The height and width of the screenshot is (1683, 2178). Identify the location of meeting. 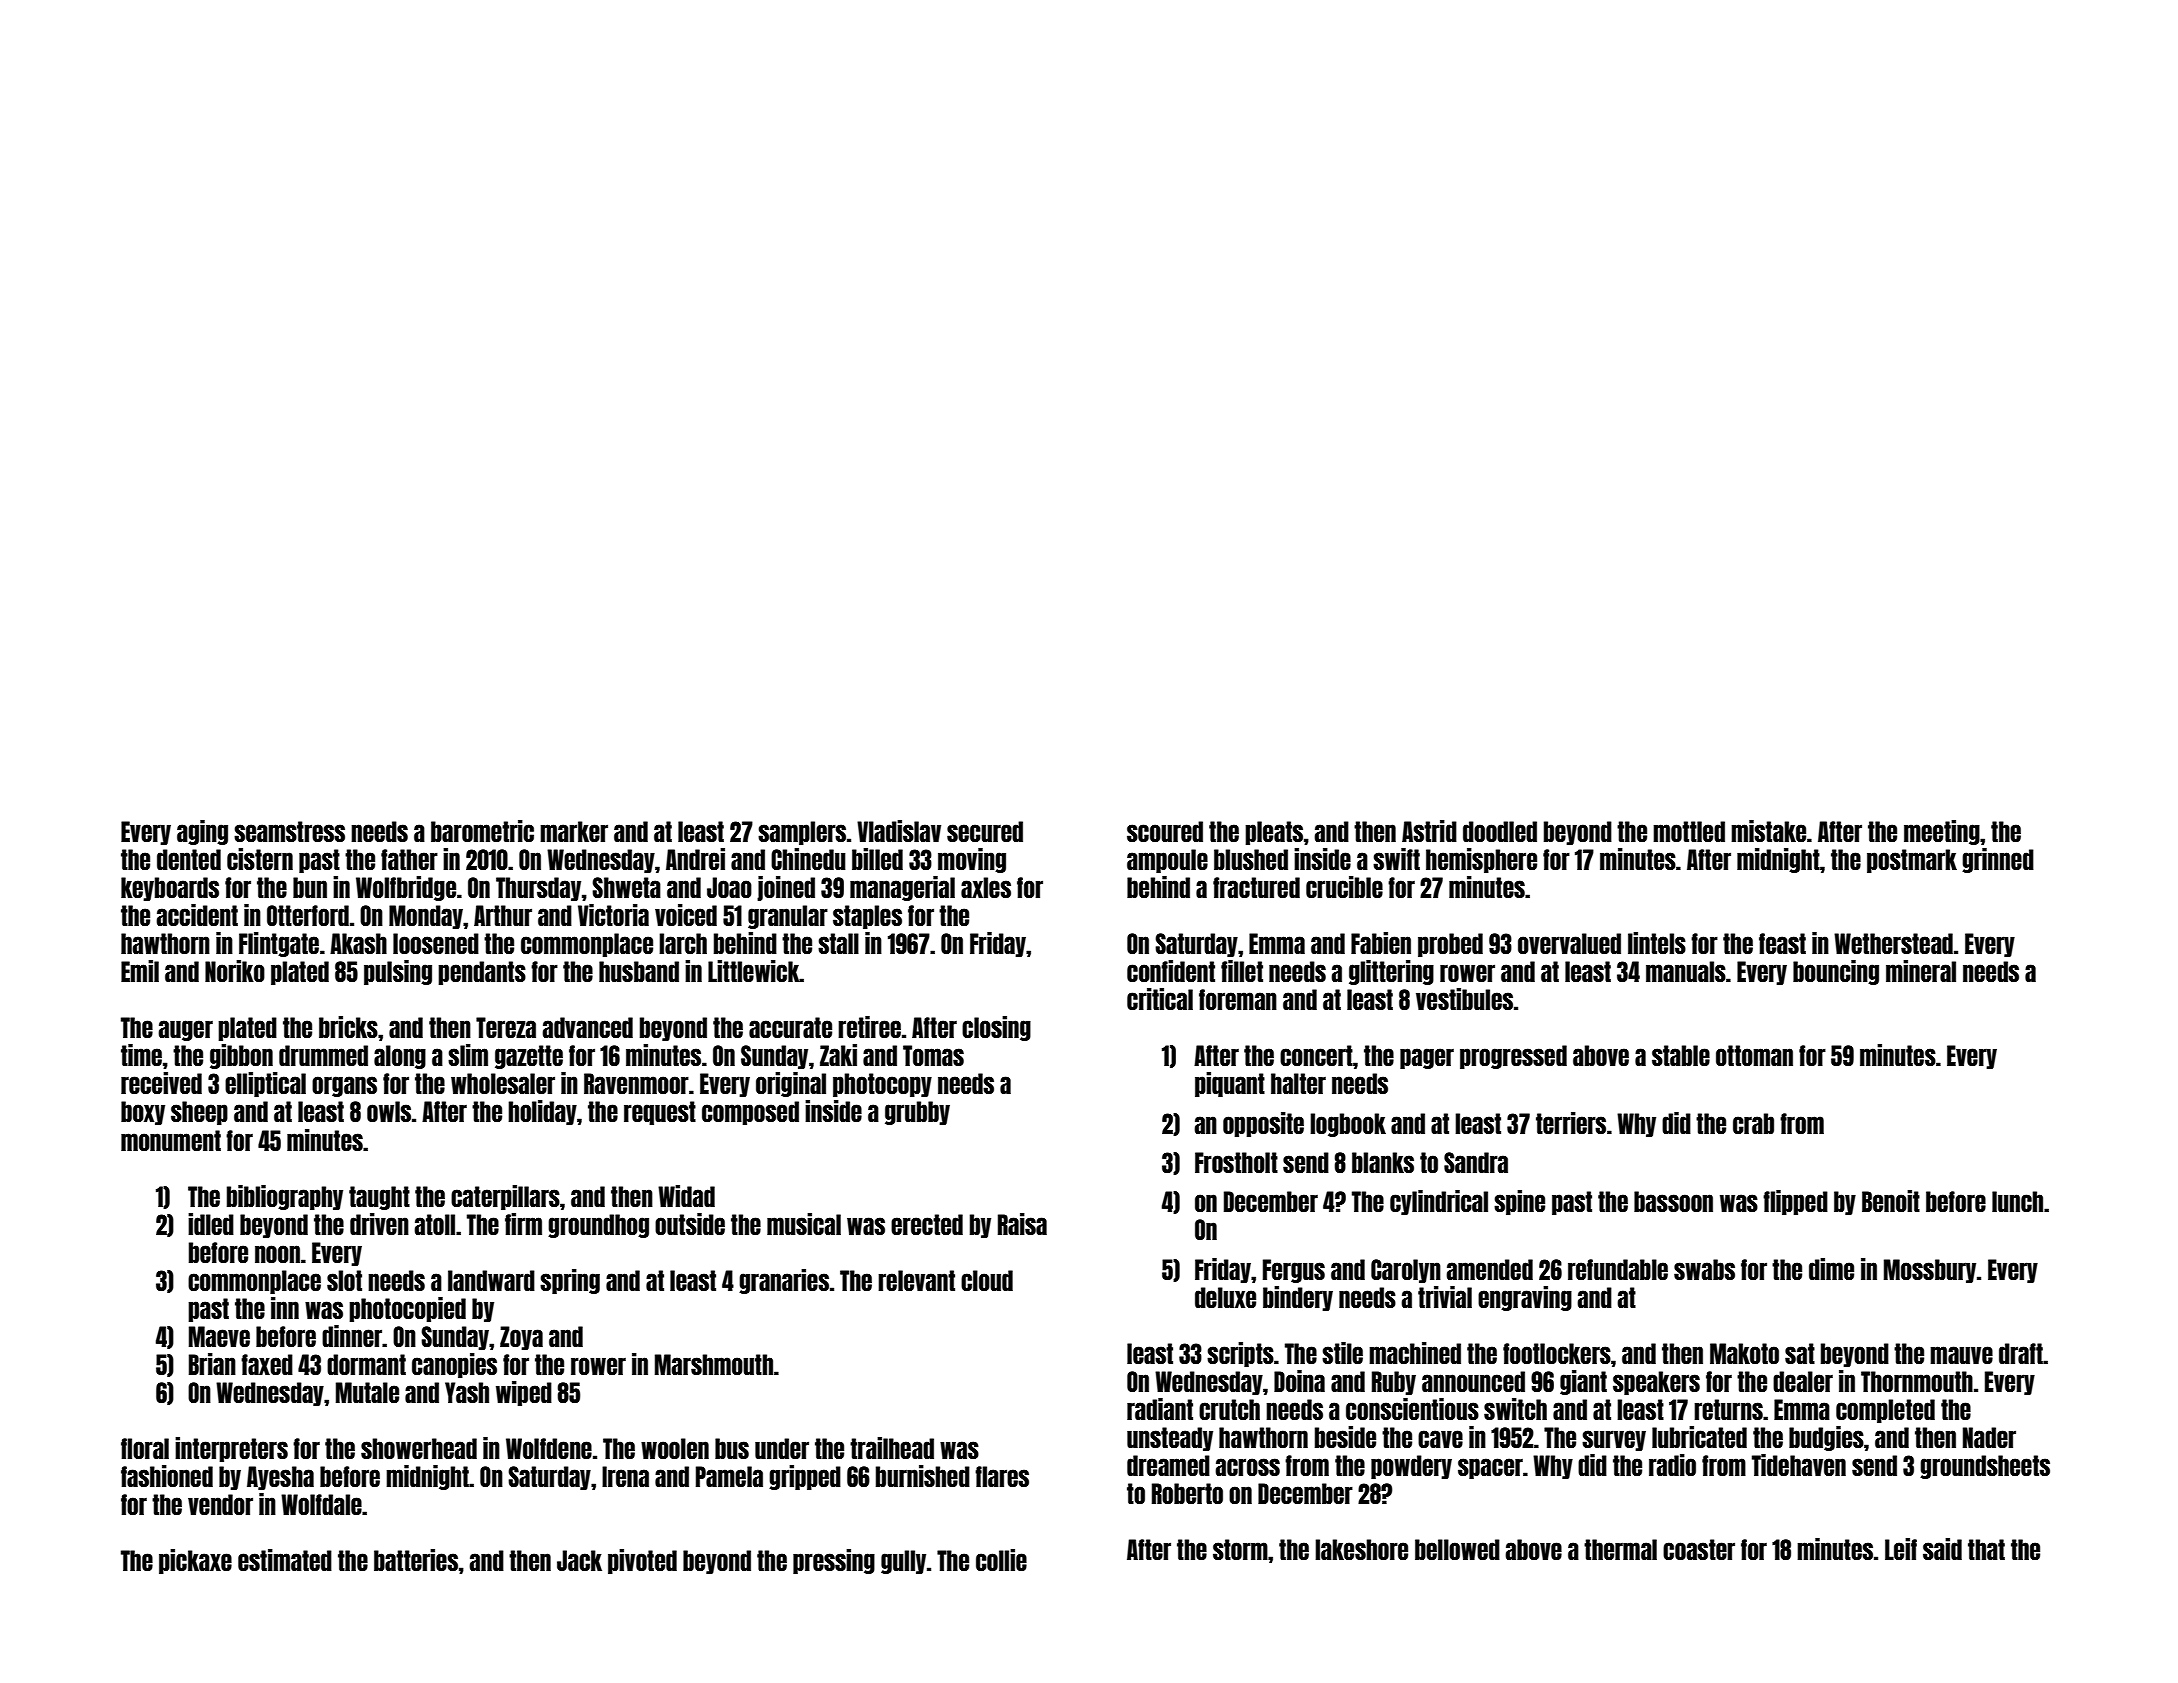
(1942, 832).
